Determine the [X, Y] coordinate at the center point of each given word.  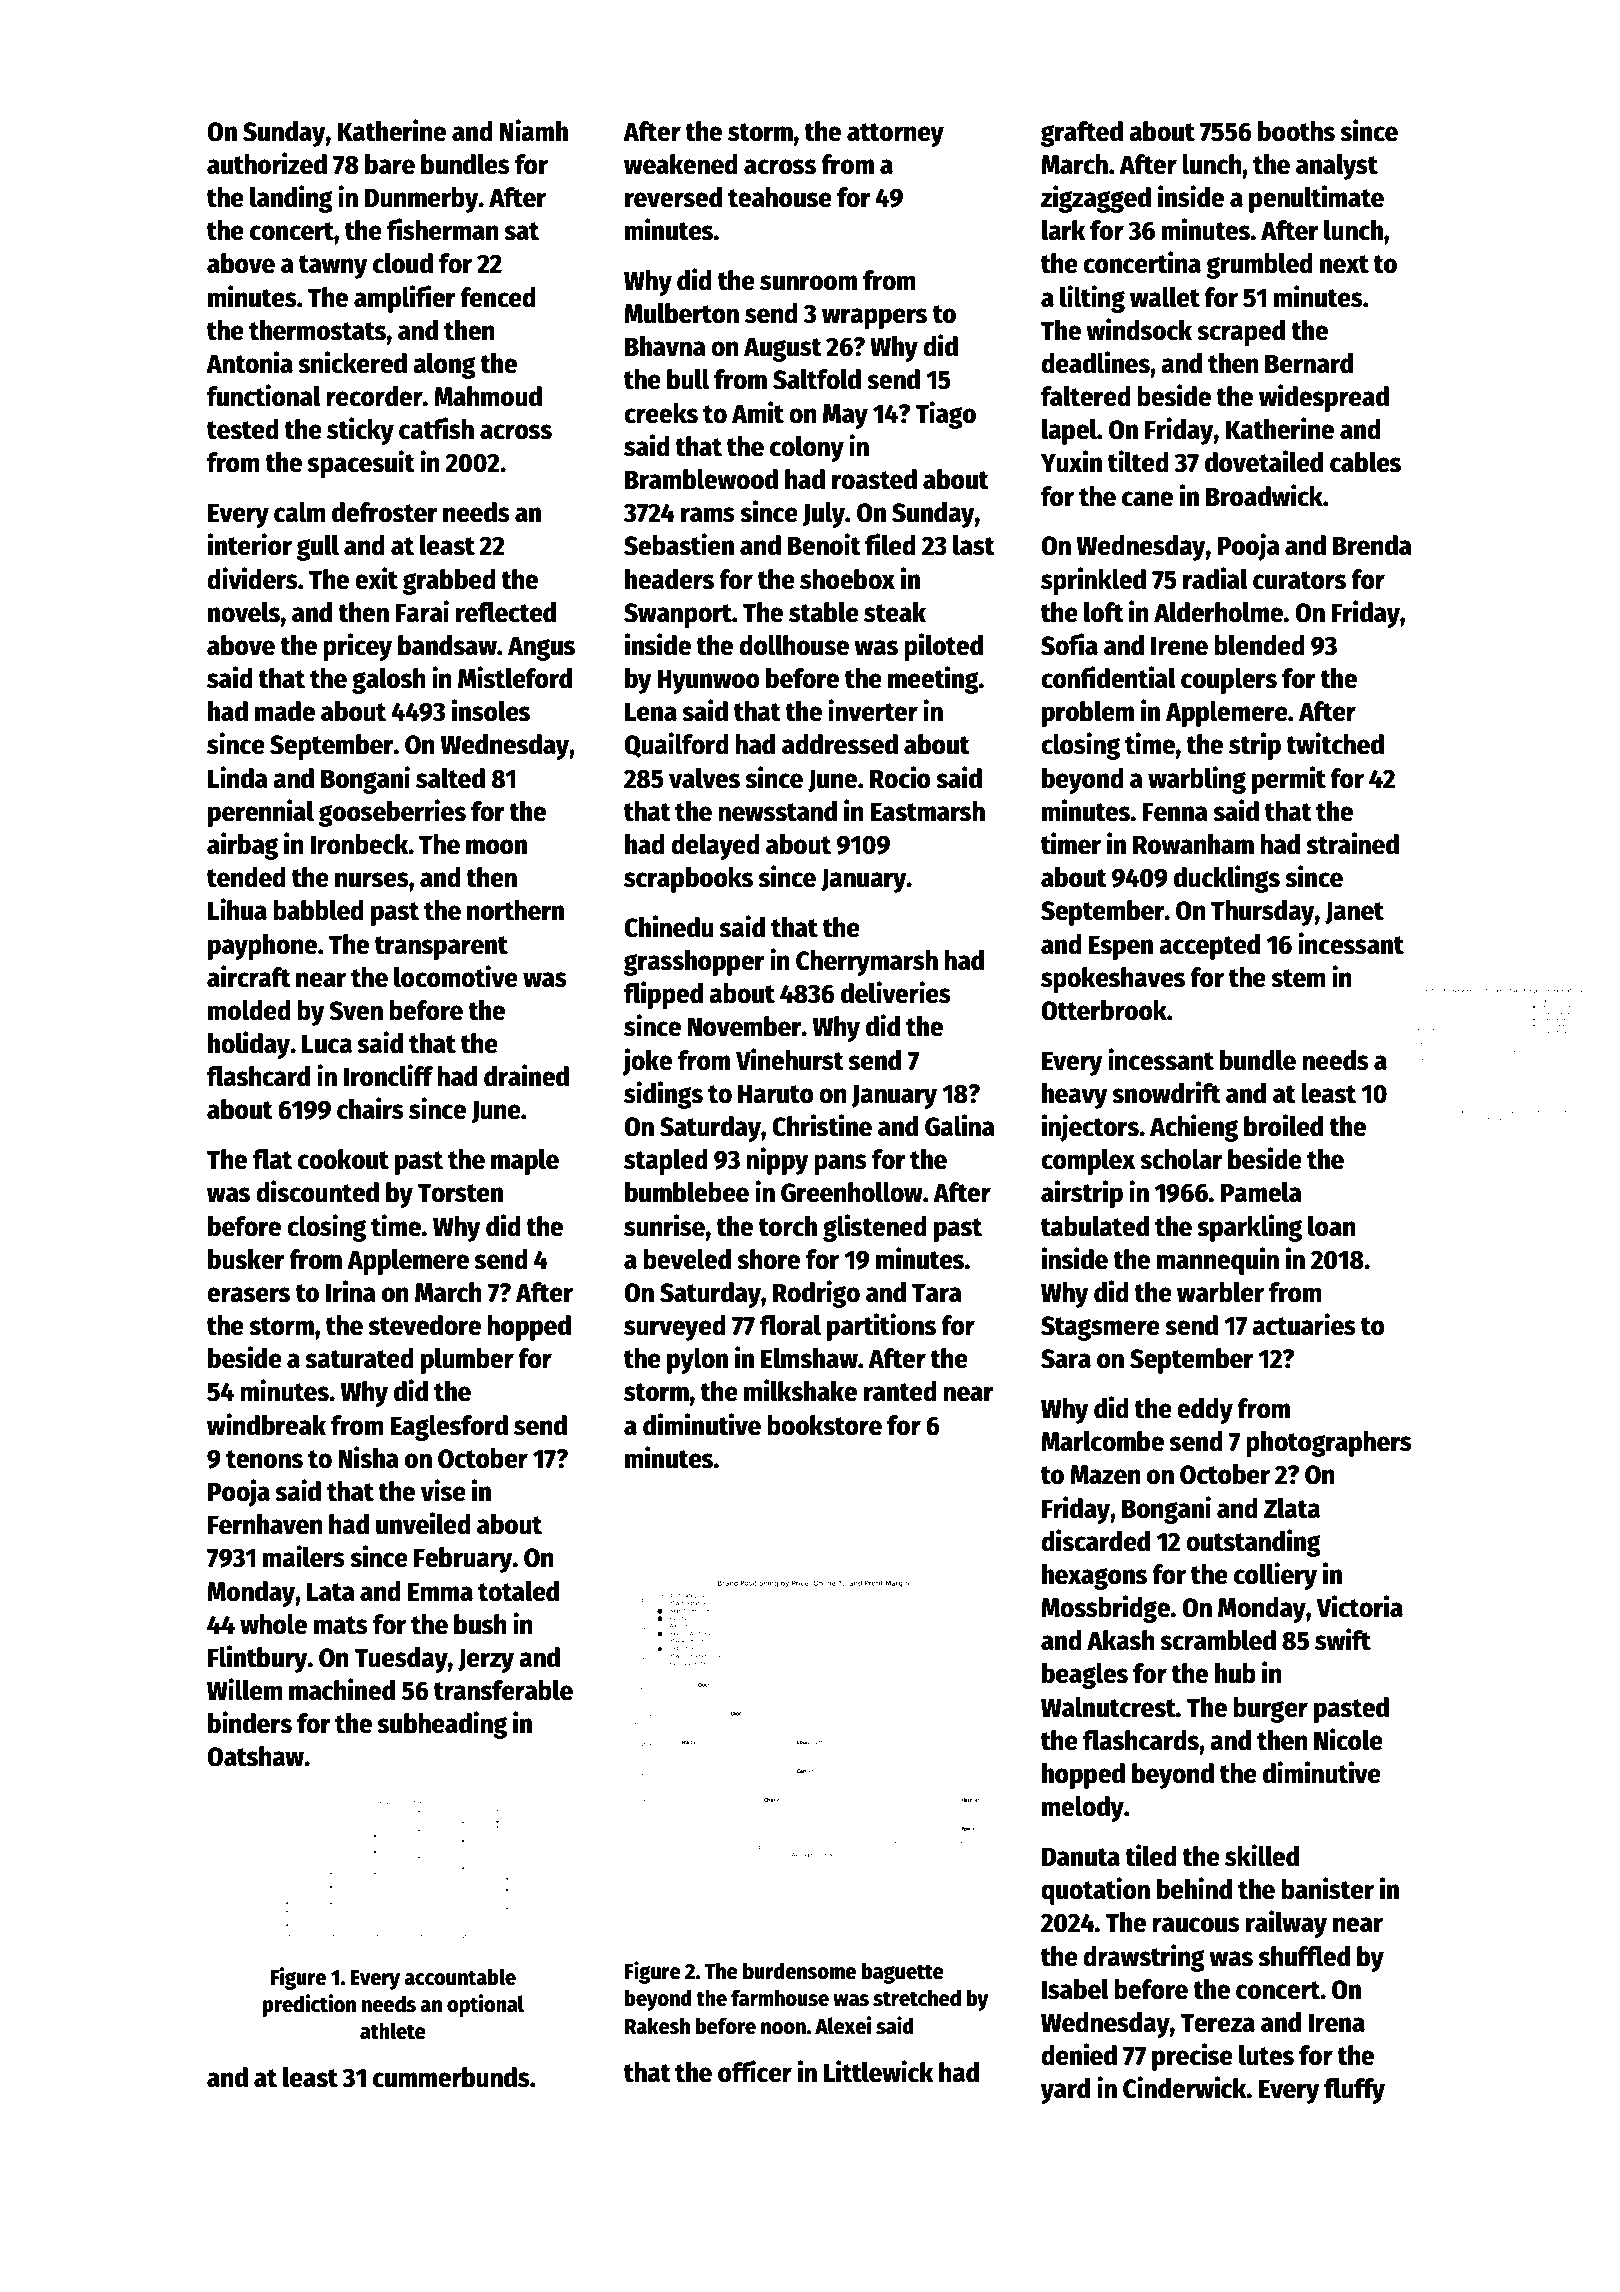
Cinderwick [1185, 2087]
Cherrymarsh [867, 963]
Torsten [460, 1193]
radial [1215, 578]
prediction [309, 2005]
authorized [267, 163]
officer [755, 2071]
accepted [1209, 947]
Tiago [945, 415]
